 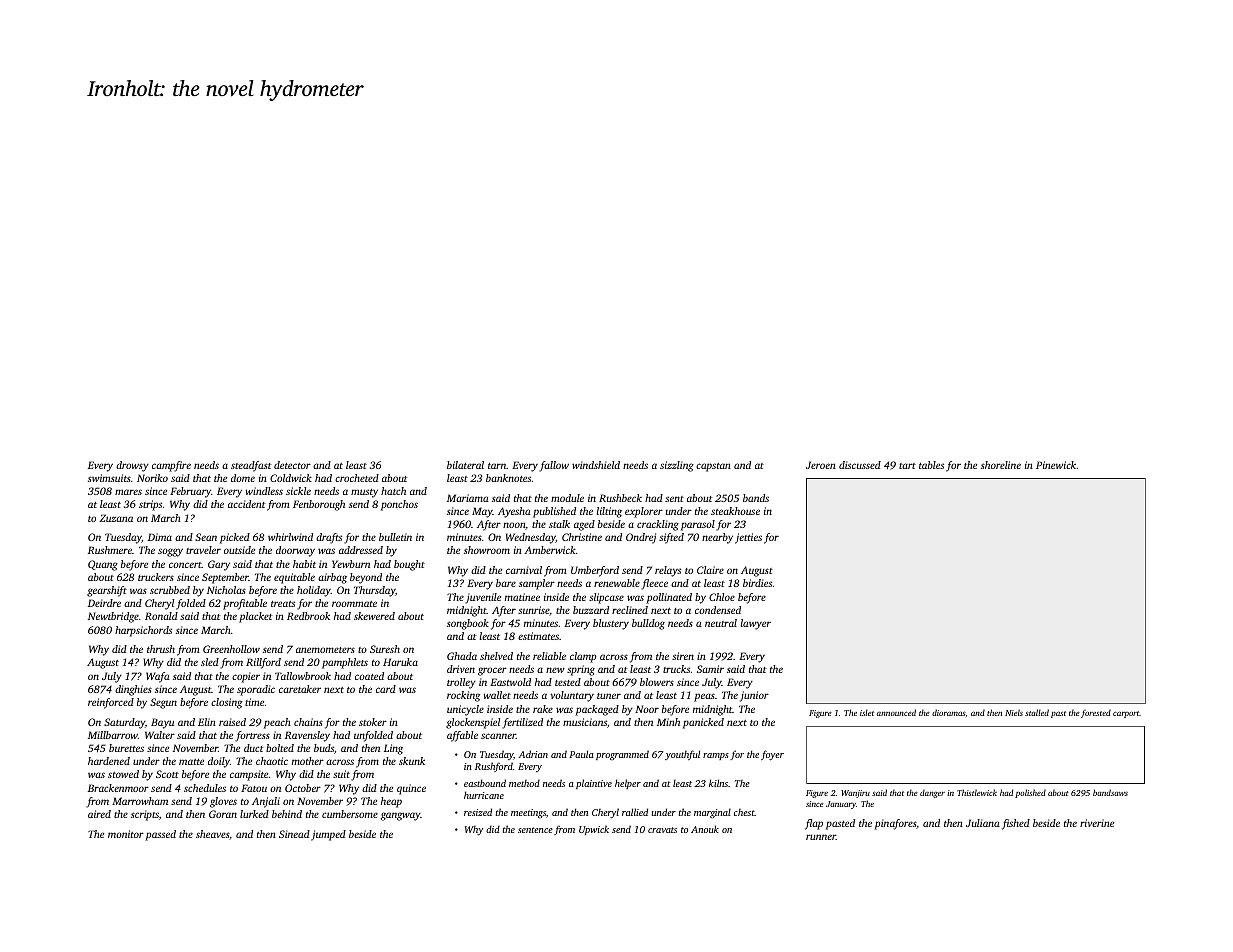 I want to click on Mariama, so click(x=468, y=498).
